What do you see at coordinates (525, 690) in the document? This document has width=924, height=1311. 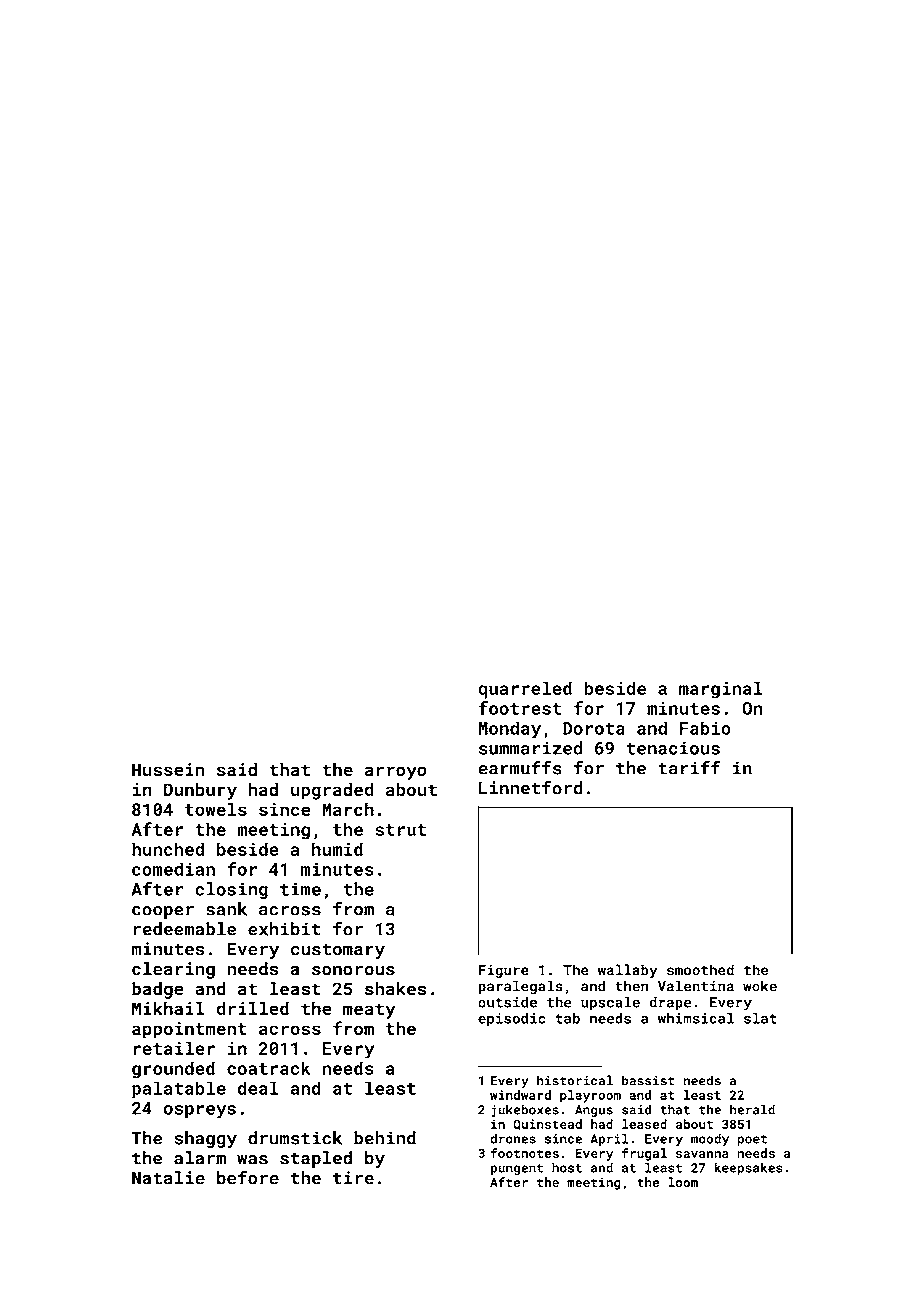 I see `quarreled` at bounding box center [525, 690].
